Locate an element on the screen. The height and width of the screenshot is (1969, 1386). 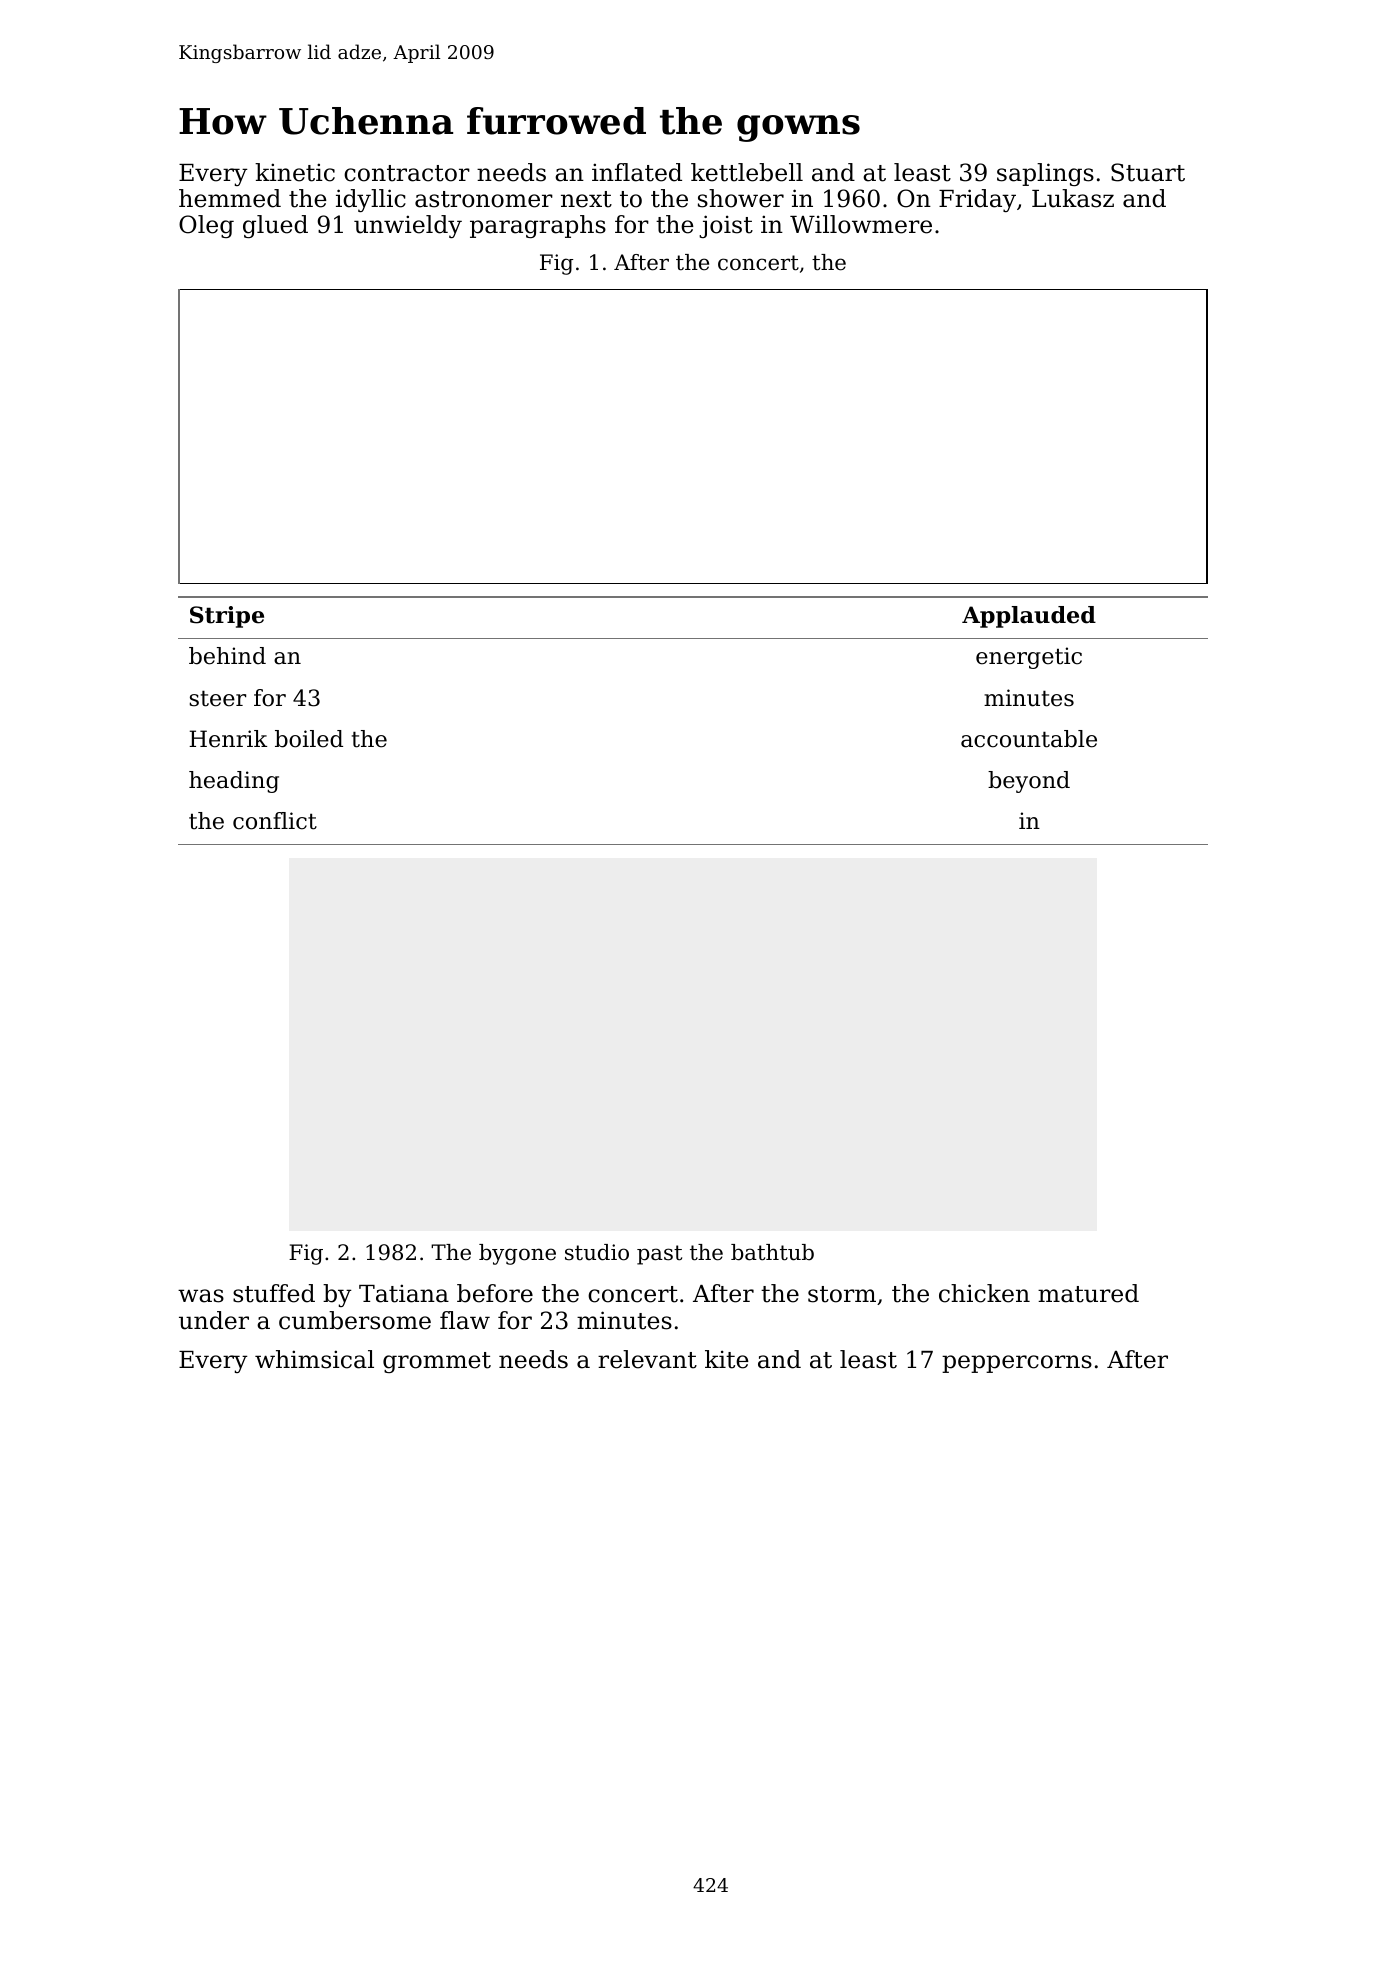
accountable is located at coordinates (1029, 739).
